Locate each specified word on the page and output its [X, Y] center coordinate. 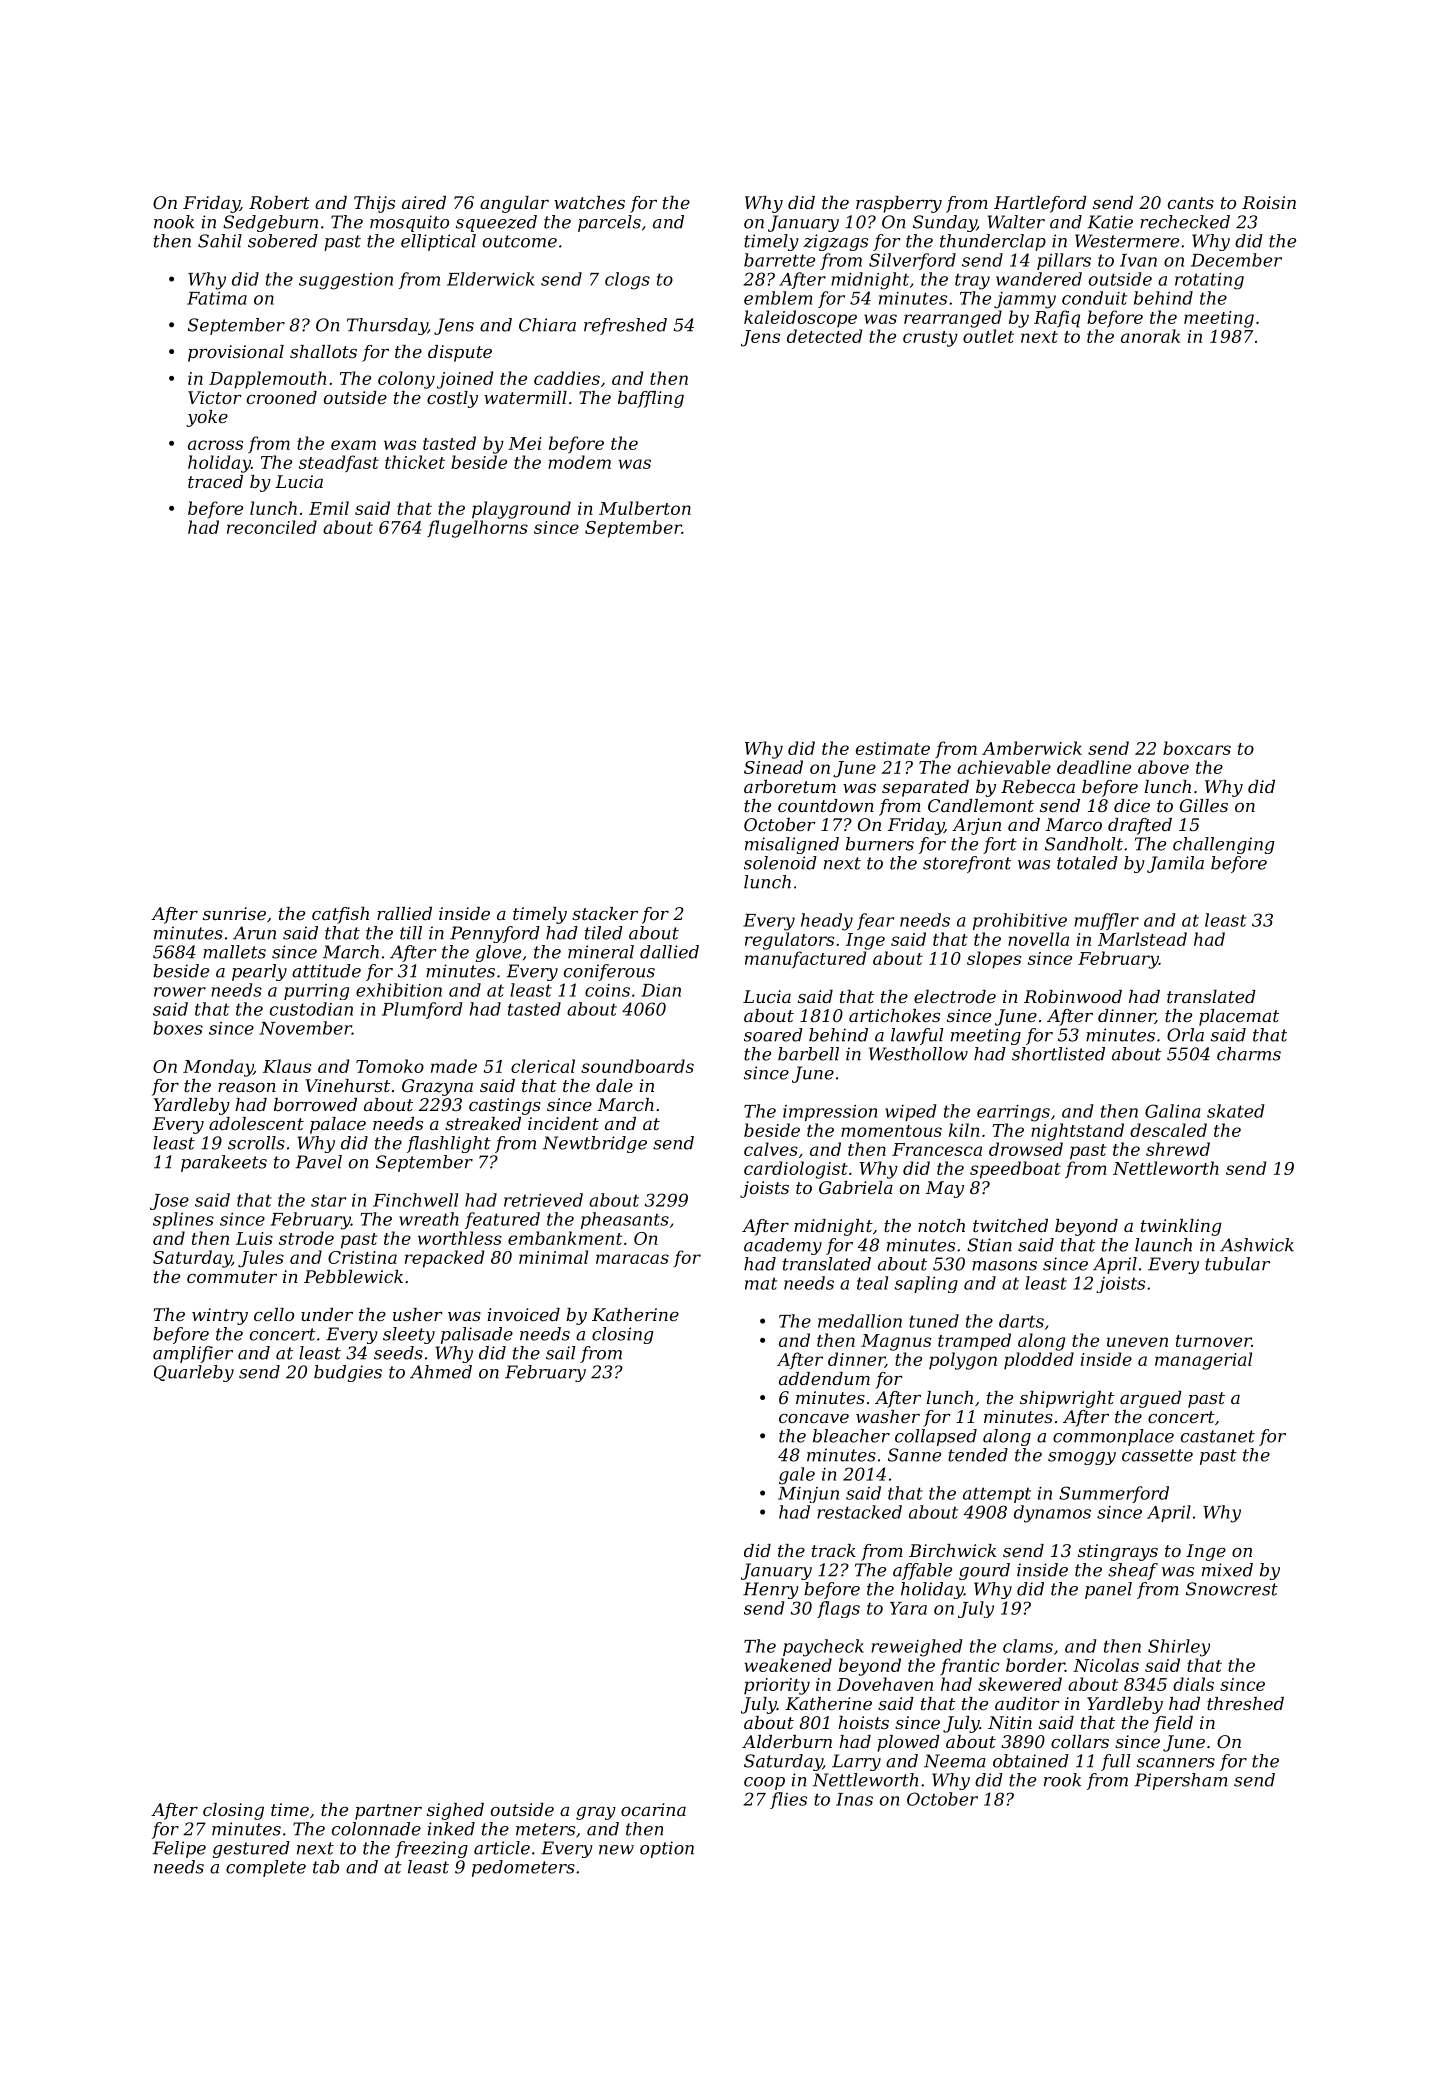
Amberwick [1032, 748]
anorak [1150, 336]
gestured [251, 1849]
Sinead [773, 767]
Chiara [547, 325]
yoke [207, 418]
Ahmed [441, 1372]
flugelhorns [477, 529]
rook [1062, 1780]
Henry [771, 1590]
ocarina [653, 1809]
